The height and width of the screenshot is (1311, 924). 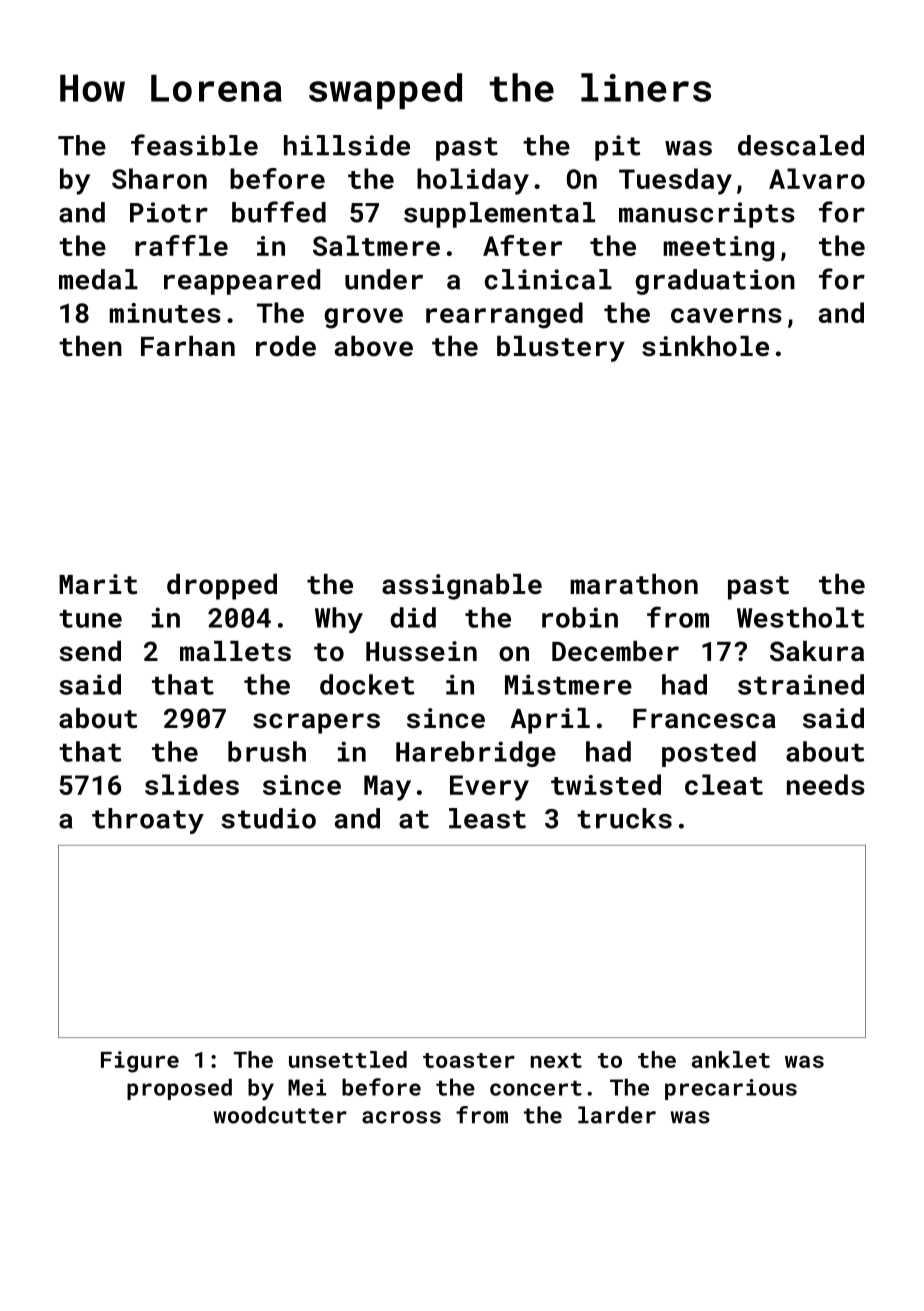 What do you see at coordinates (473, 181) in the screenshot?
I see `holiday` at bounding box center [473, 181].
